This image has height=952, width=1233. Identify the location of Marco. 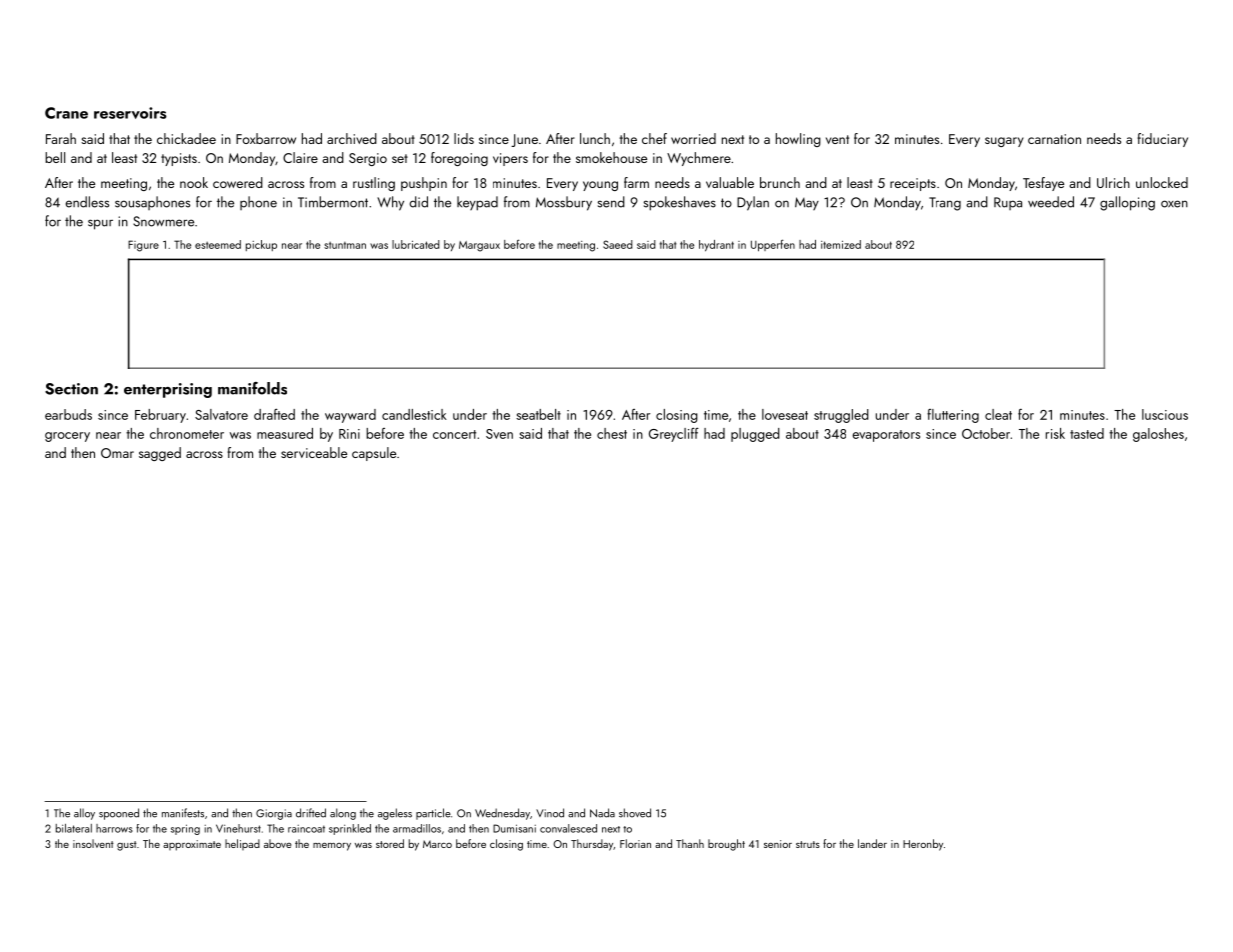
(437, 844).
